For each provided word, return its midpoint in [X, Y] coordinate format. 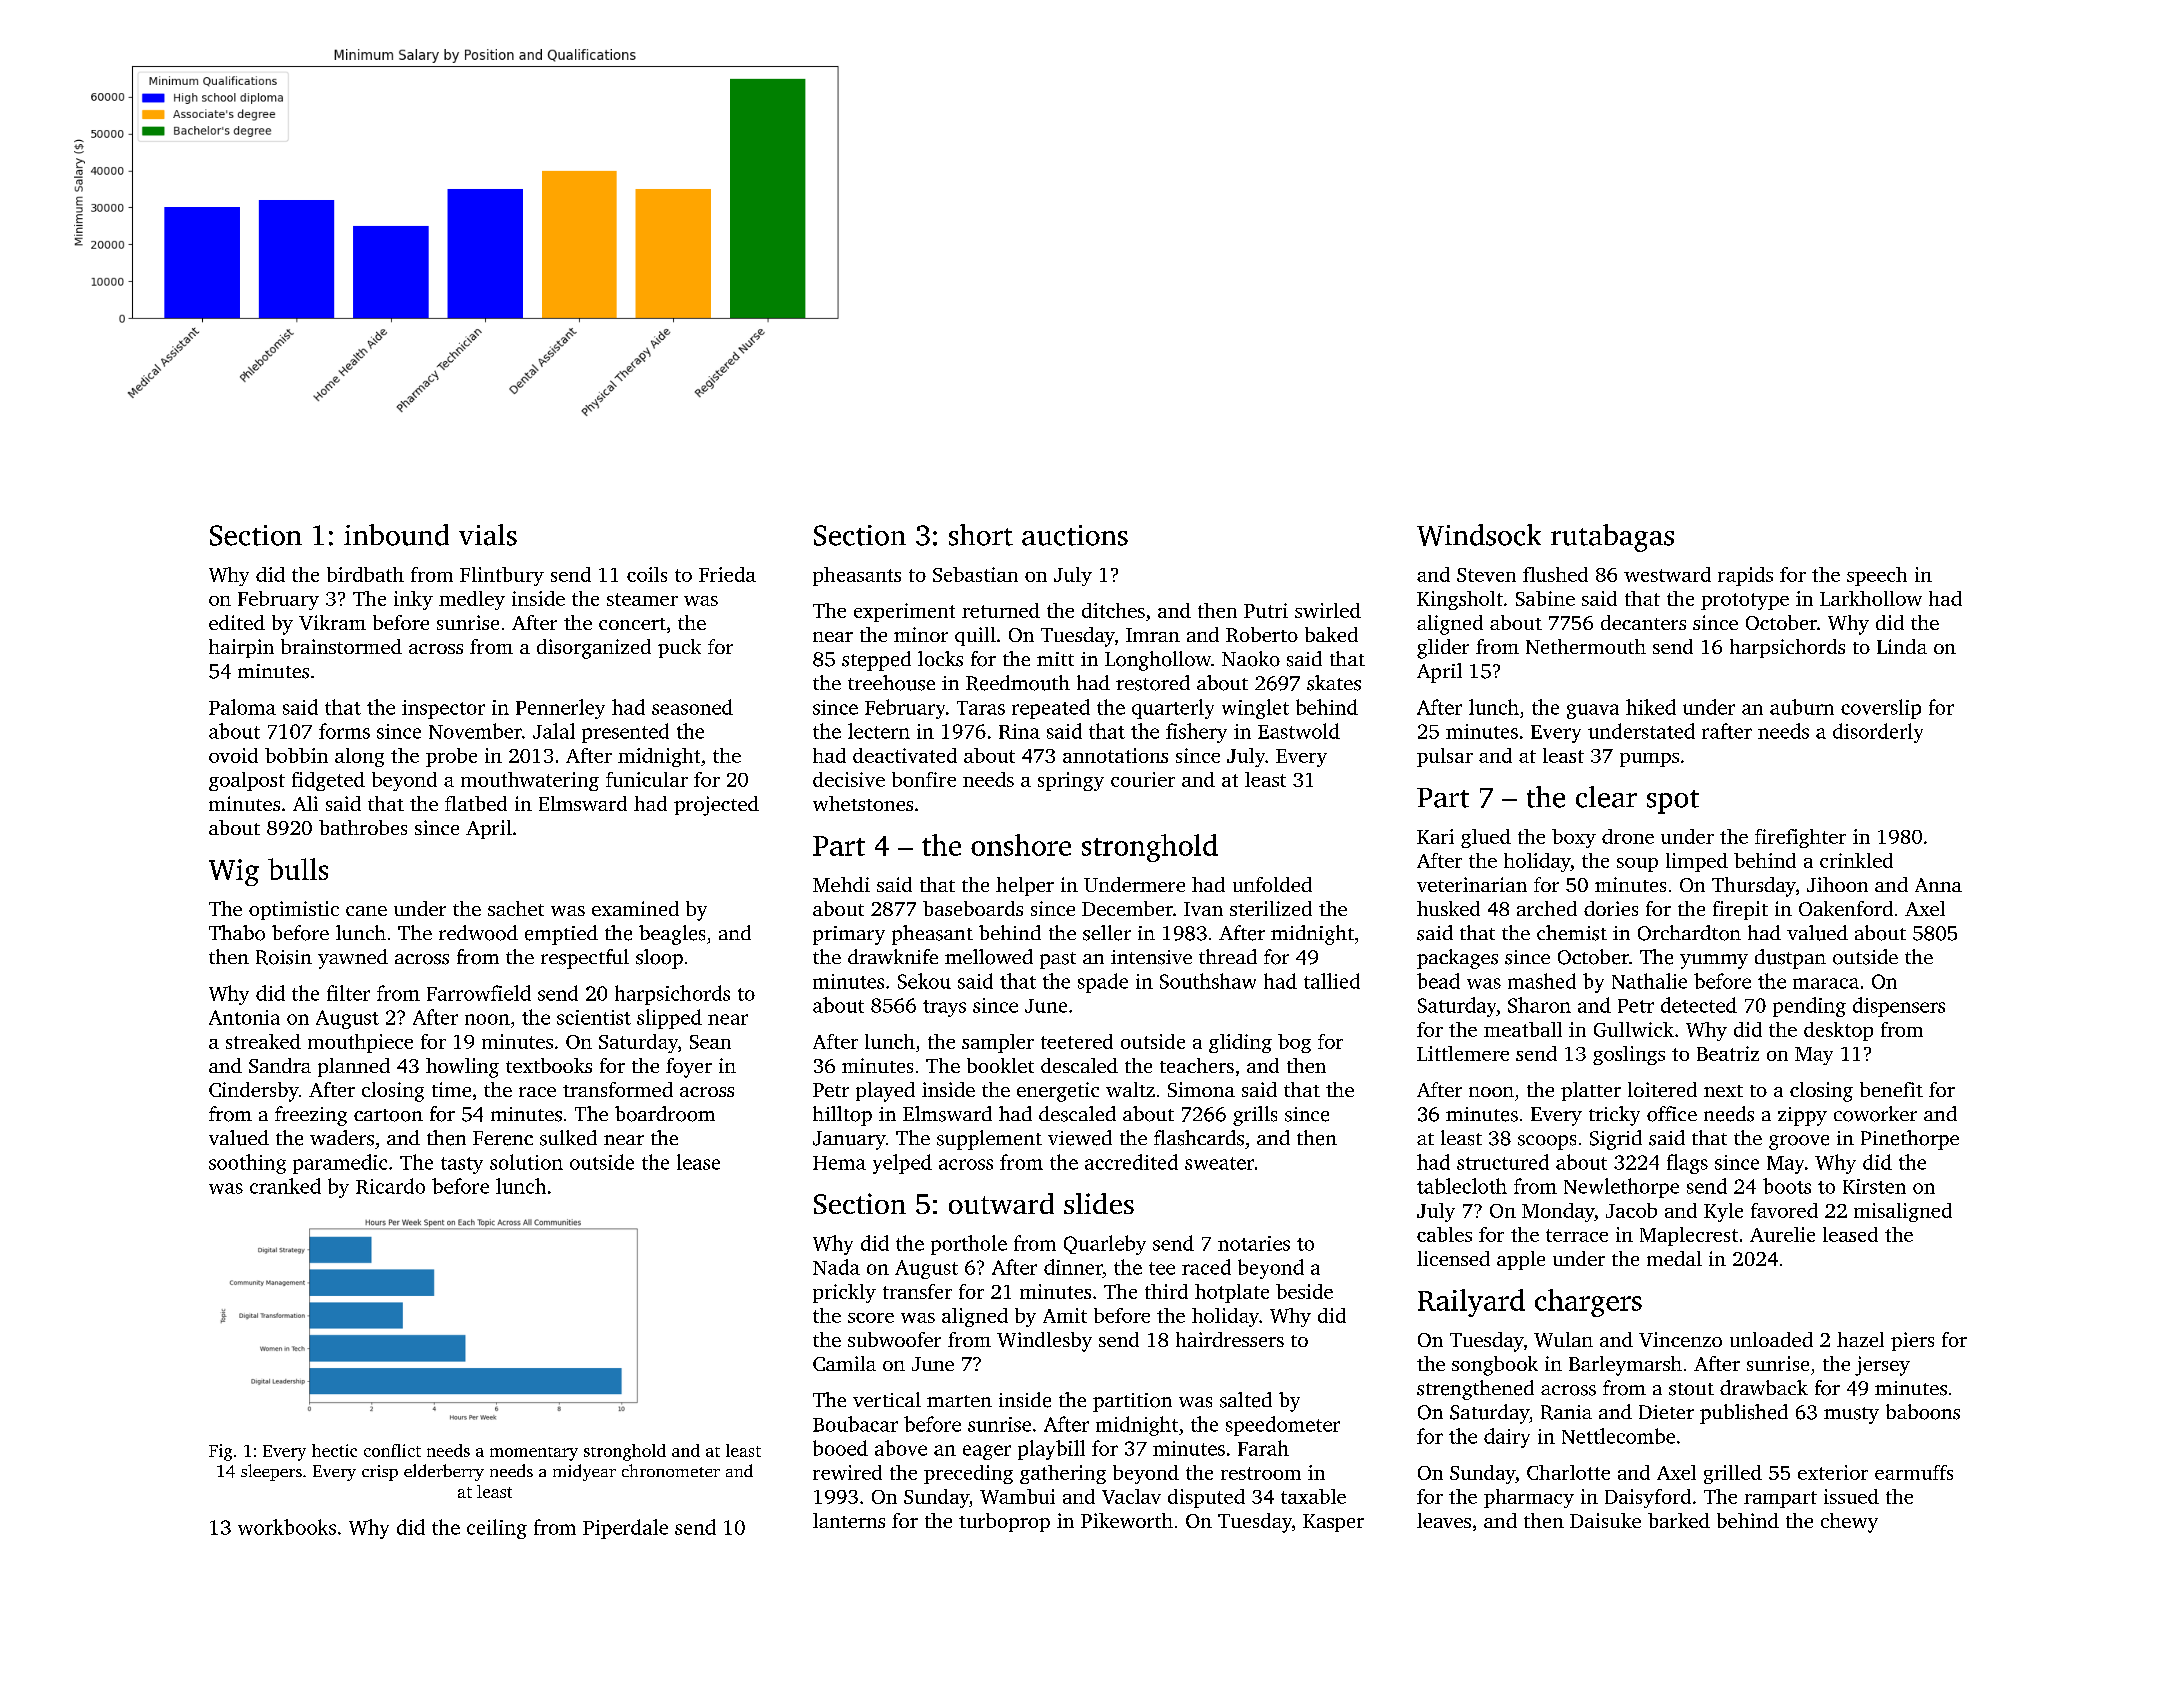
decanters [1643, 622]
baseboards [973, 908]
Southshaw [1208, 981]
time [451, 1089]
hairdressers [1230, 1339]
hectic [334, 1450]
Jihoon [1837, 884]
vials [488, 535]
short [981, 535]
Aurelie [1782, 1234]
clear [1606, 797]
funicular [647, 779]
